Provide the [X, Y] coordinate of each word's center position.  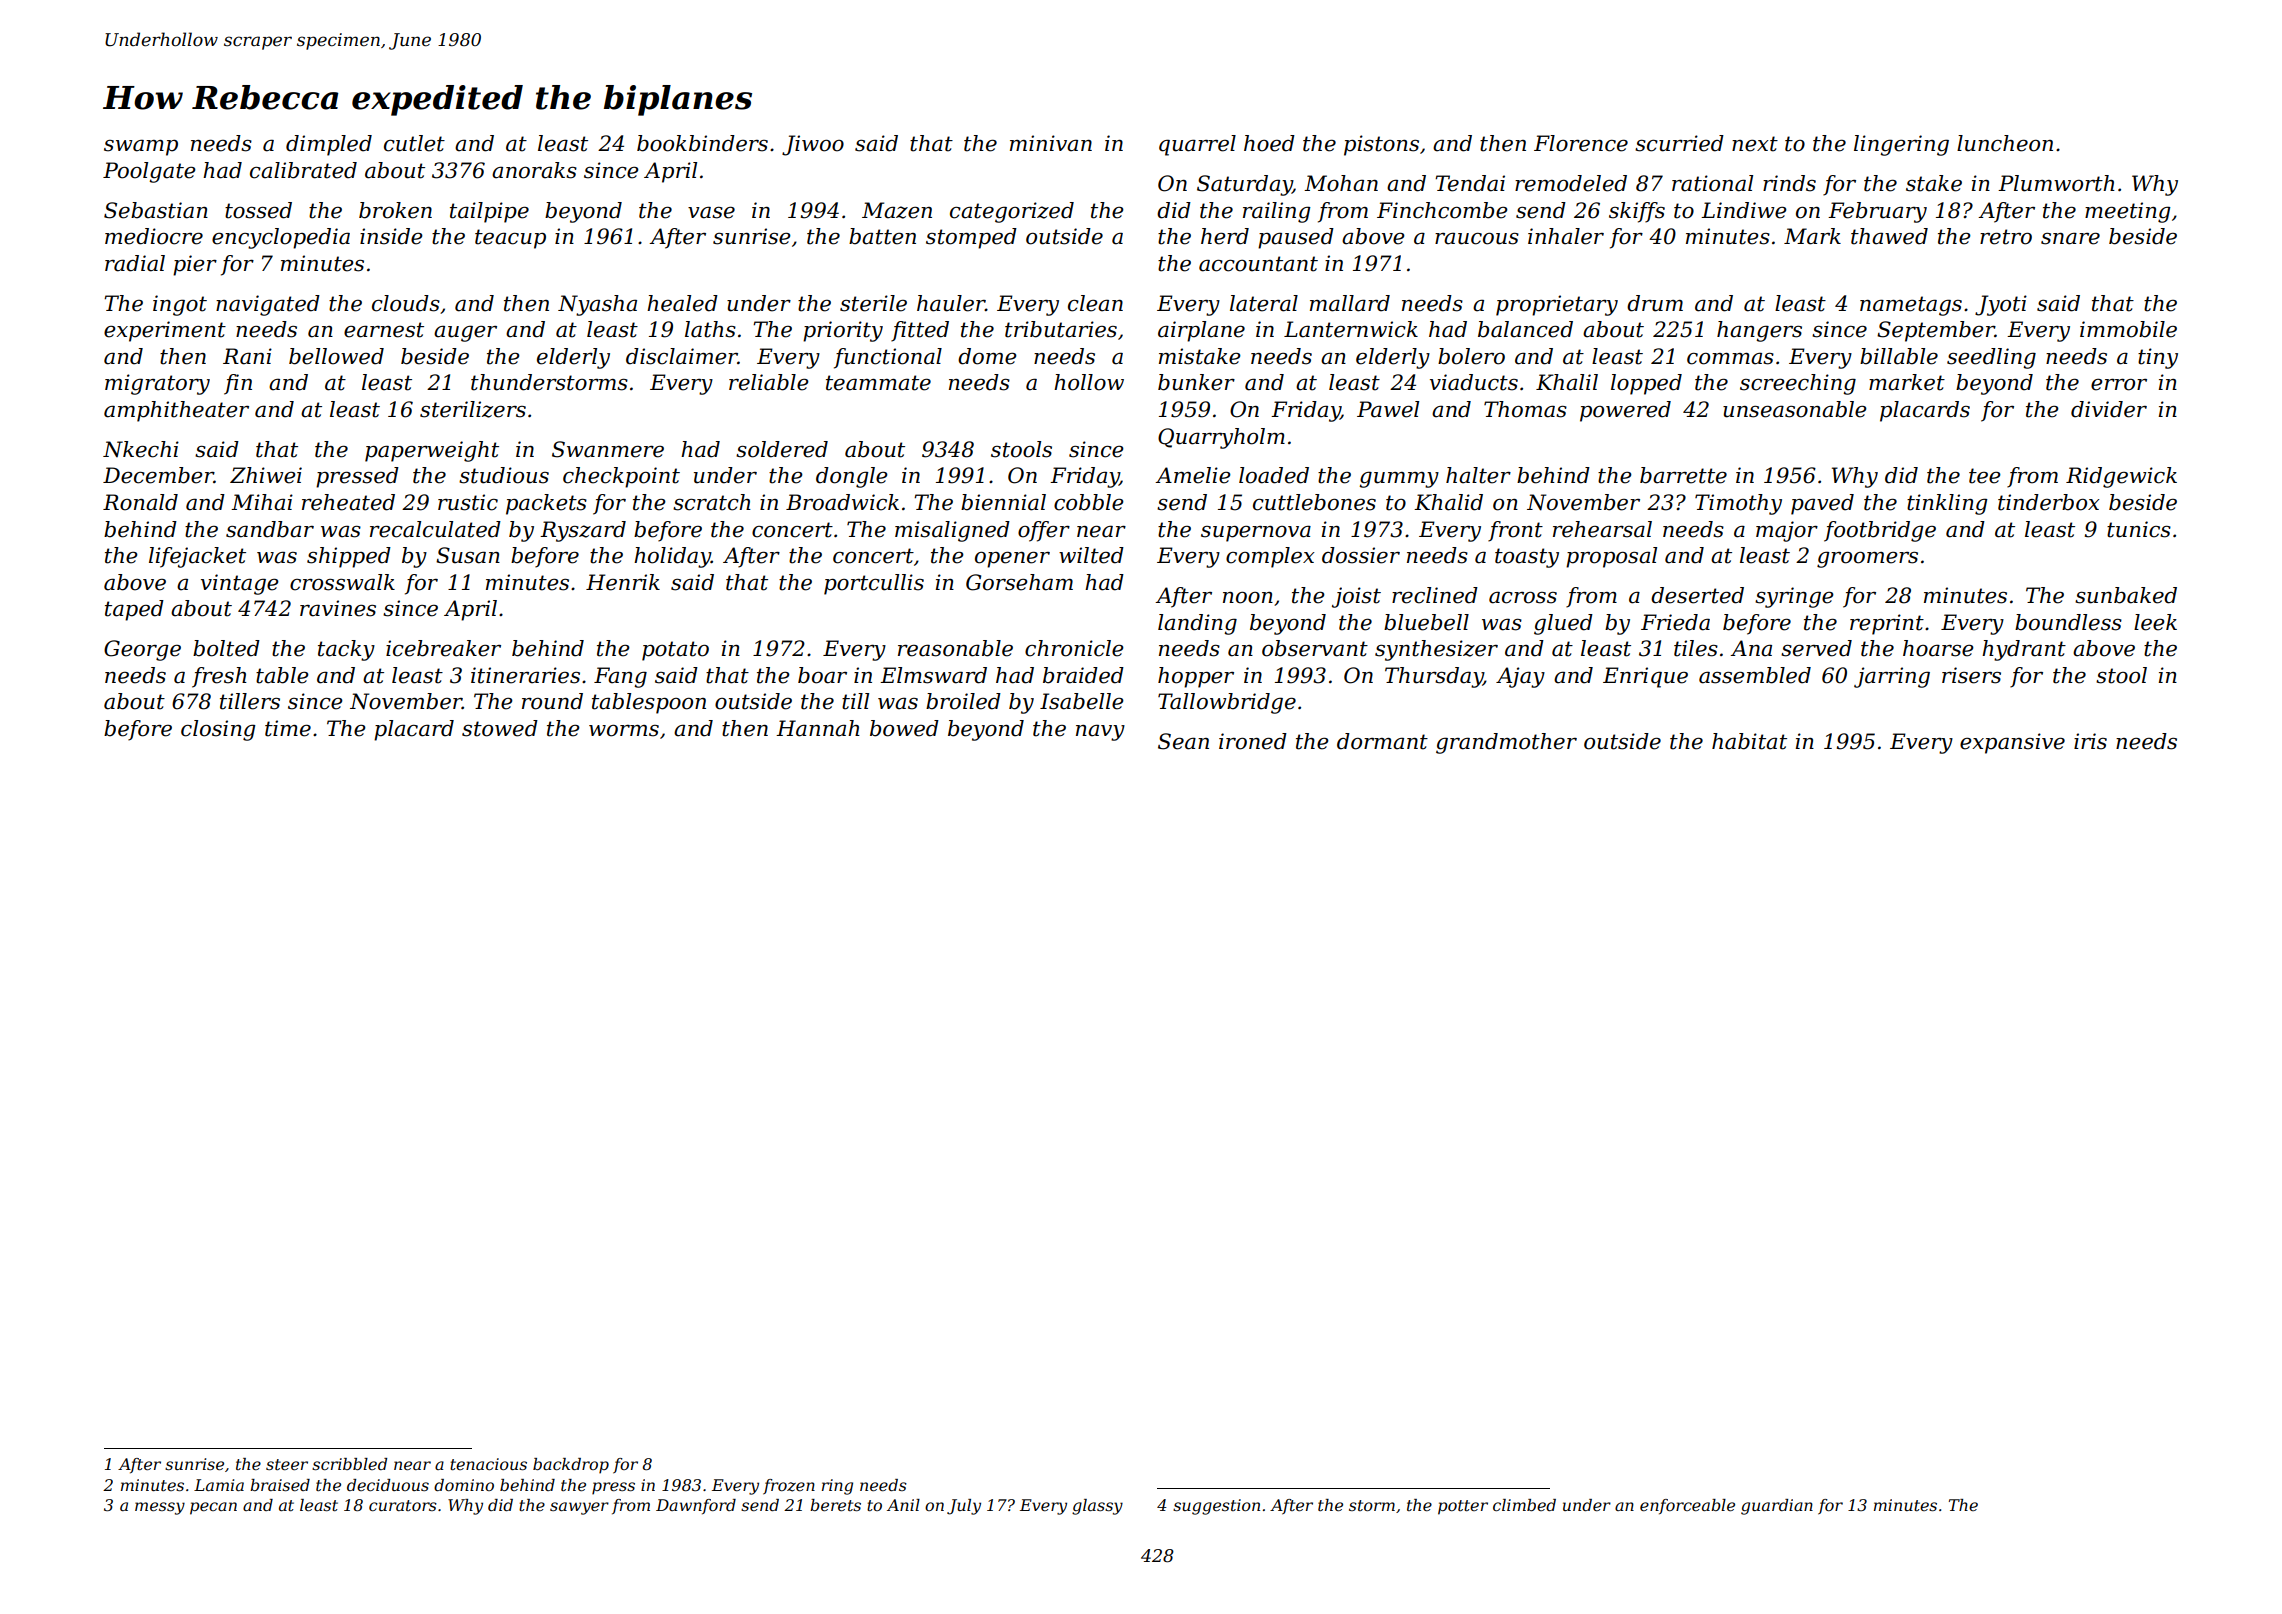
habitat [1749, 741]
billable [1899, 356]
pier [195, 265]
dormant [1382, 741]
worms [624, 731]
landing [1197, 624]
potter [1463, 1507]
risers [1971, 675]
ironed [1253, 741]
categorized [1012, 212]
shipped [349, 557]
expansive [2012, 743]
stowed [500, 728]
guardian [1777, 1507]
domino [464, 1485]
